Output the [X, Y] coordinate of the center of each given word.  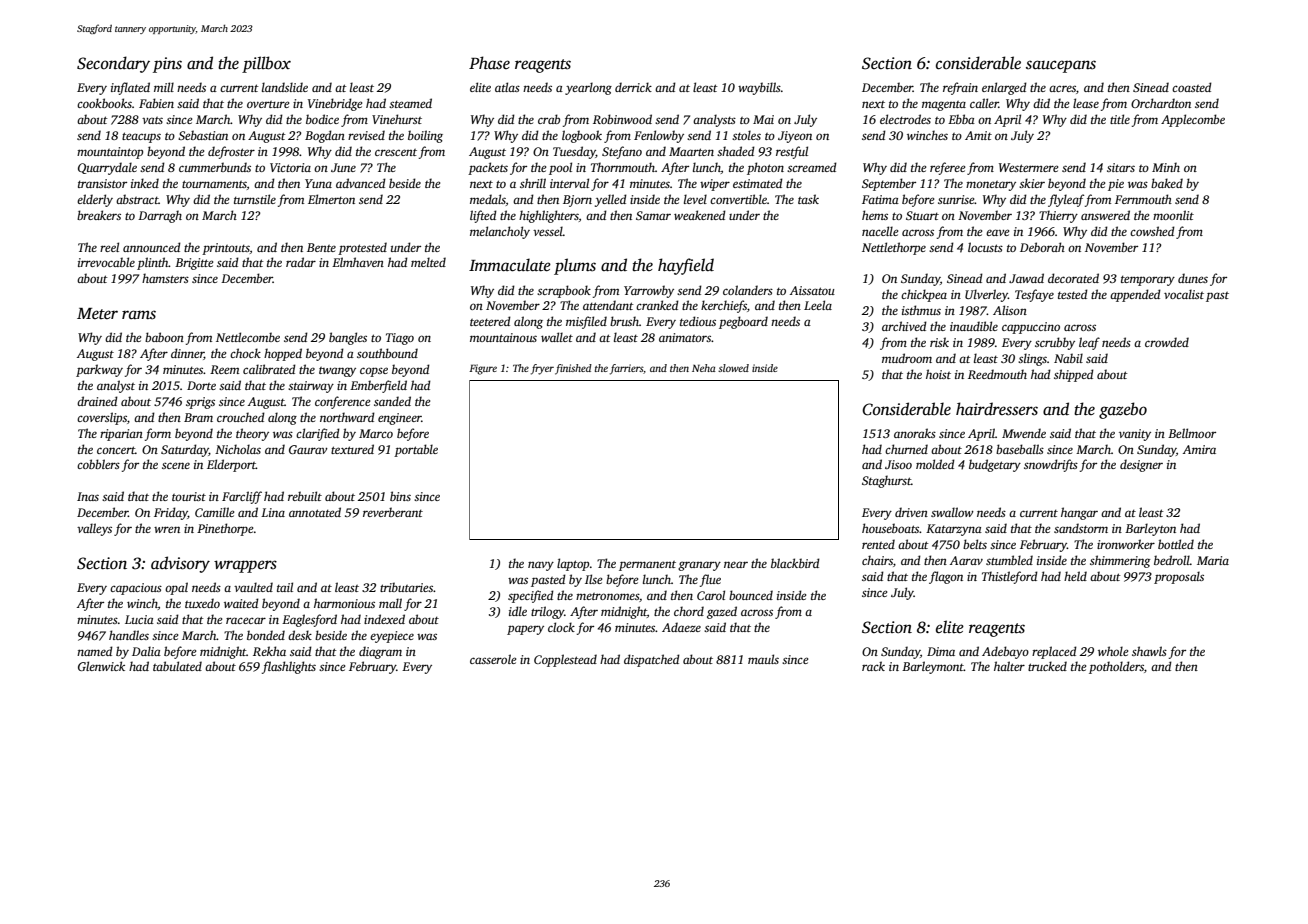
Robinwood [622, 119]
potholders [1116, 667]
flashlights [289, 667]
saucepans [1061, 66]
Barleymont [933, 667]
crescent [396, 152]
